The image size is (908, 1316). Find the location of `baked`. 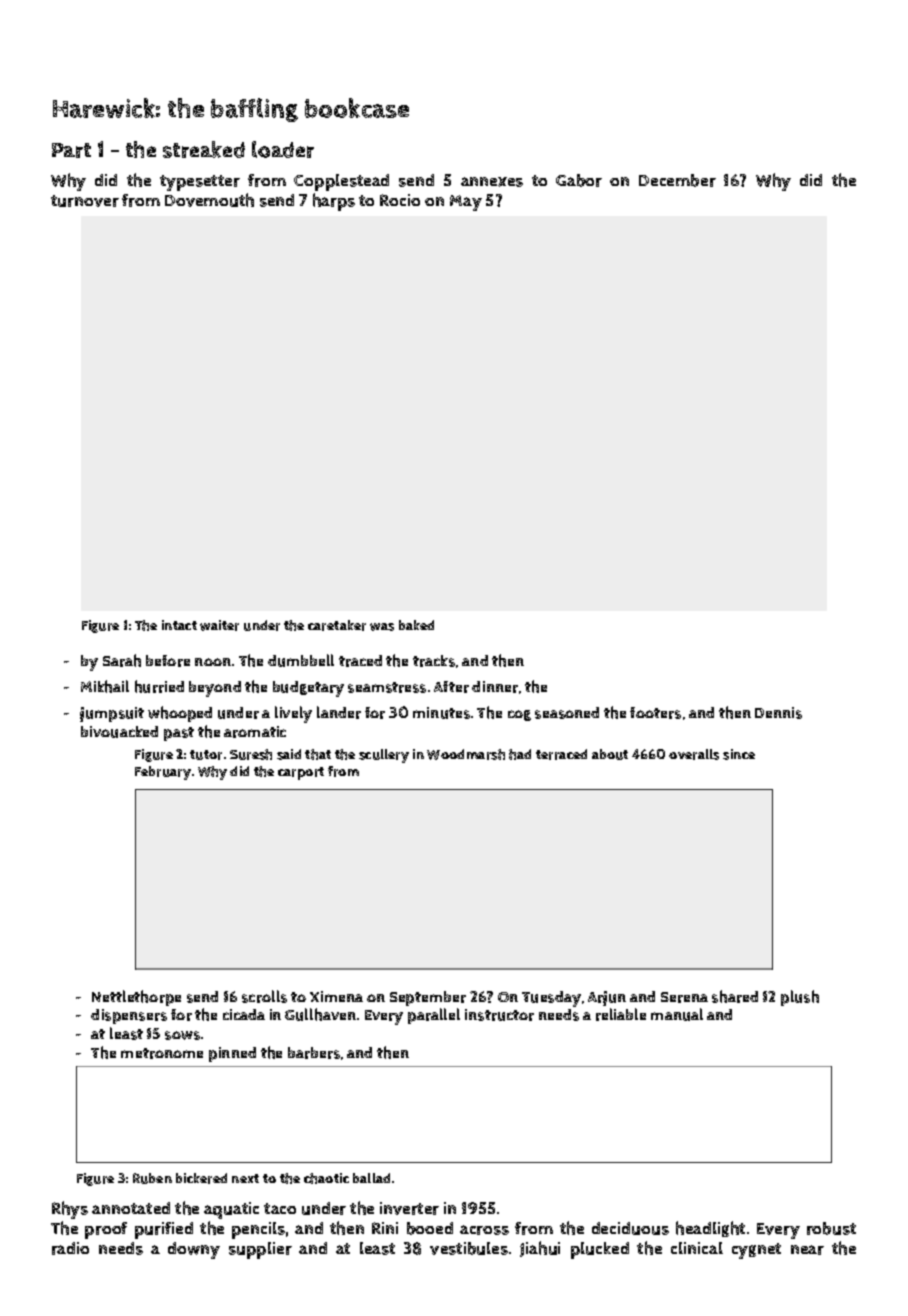

baked is located at coordinates (416, 625).
